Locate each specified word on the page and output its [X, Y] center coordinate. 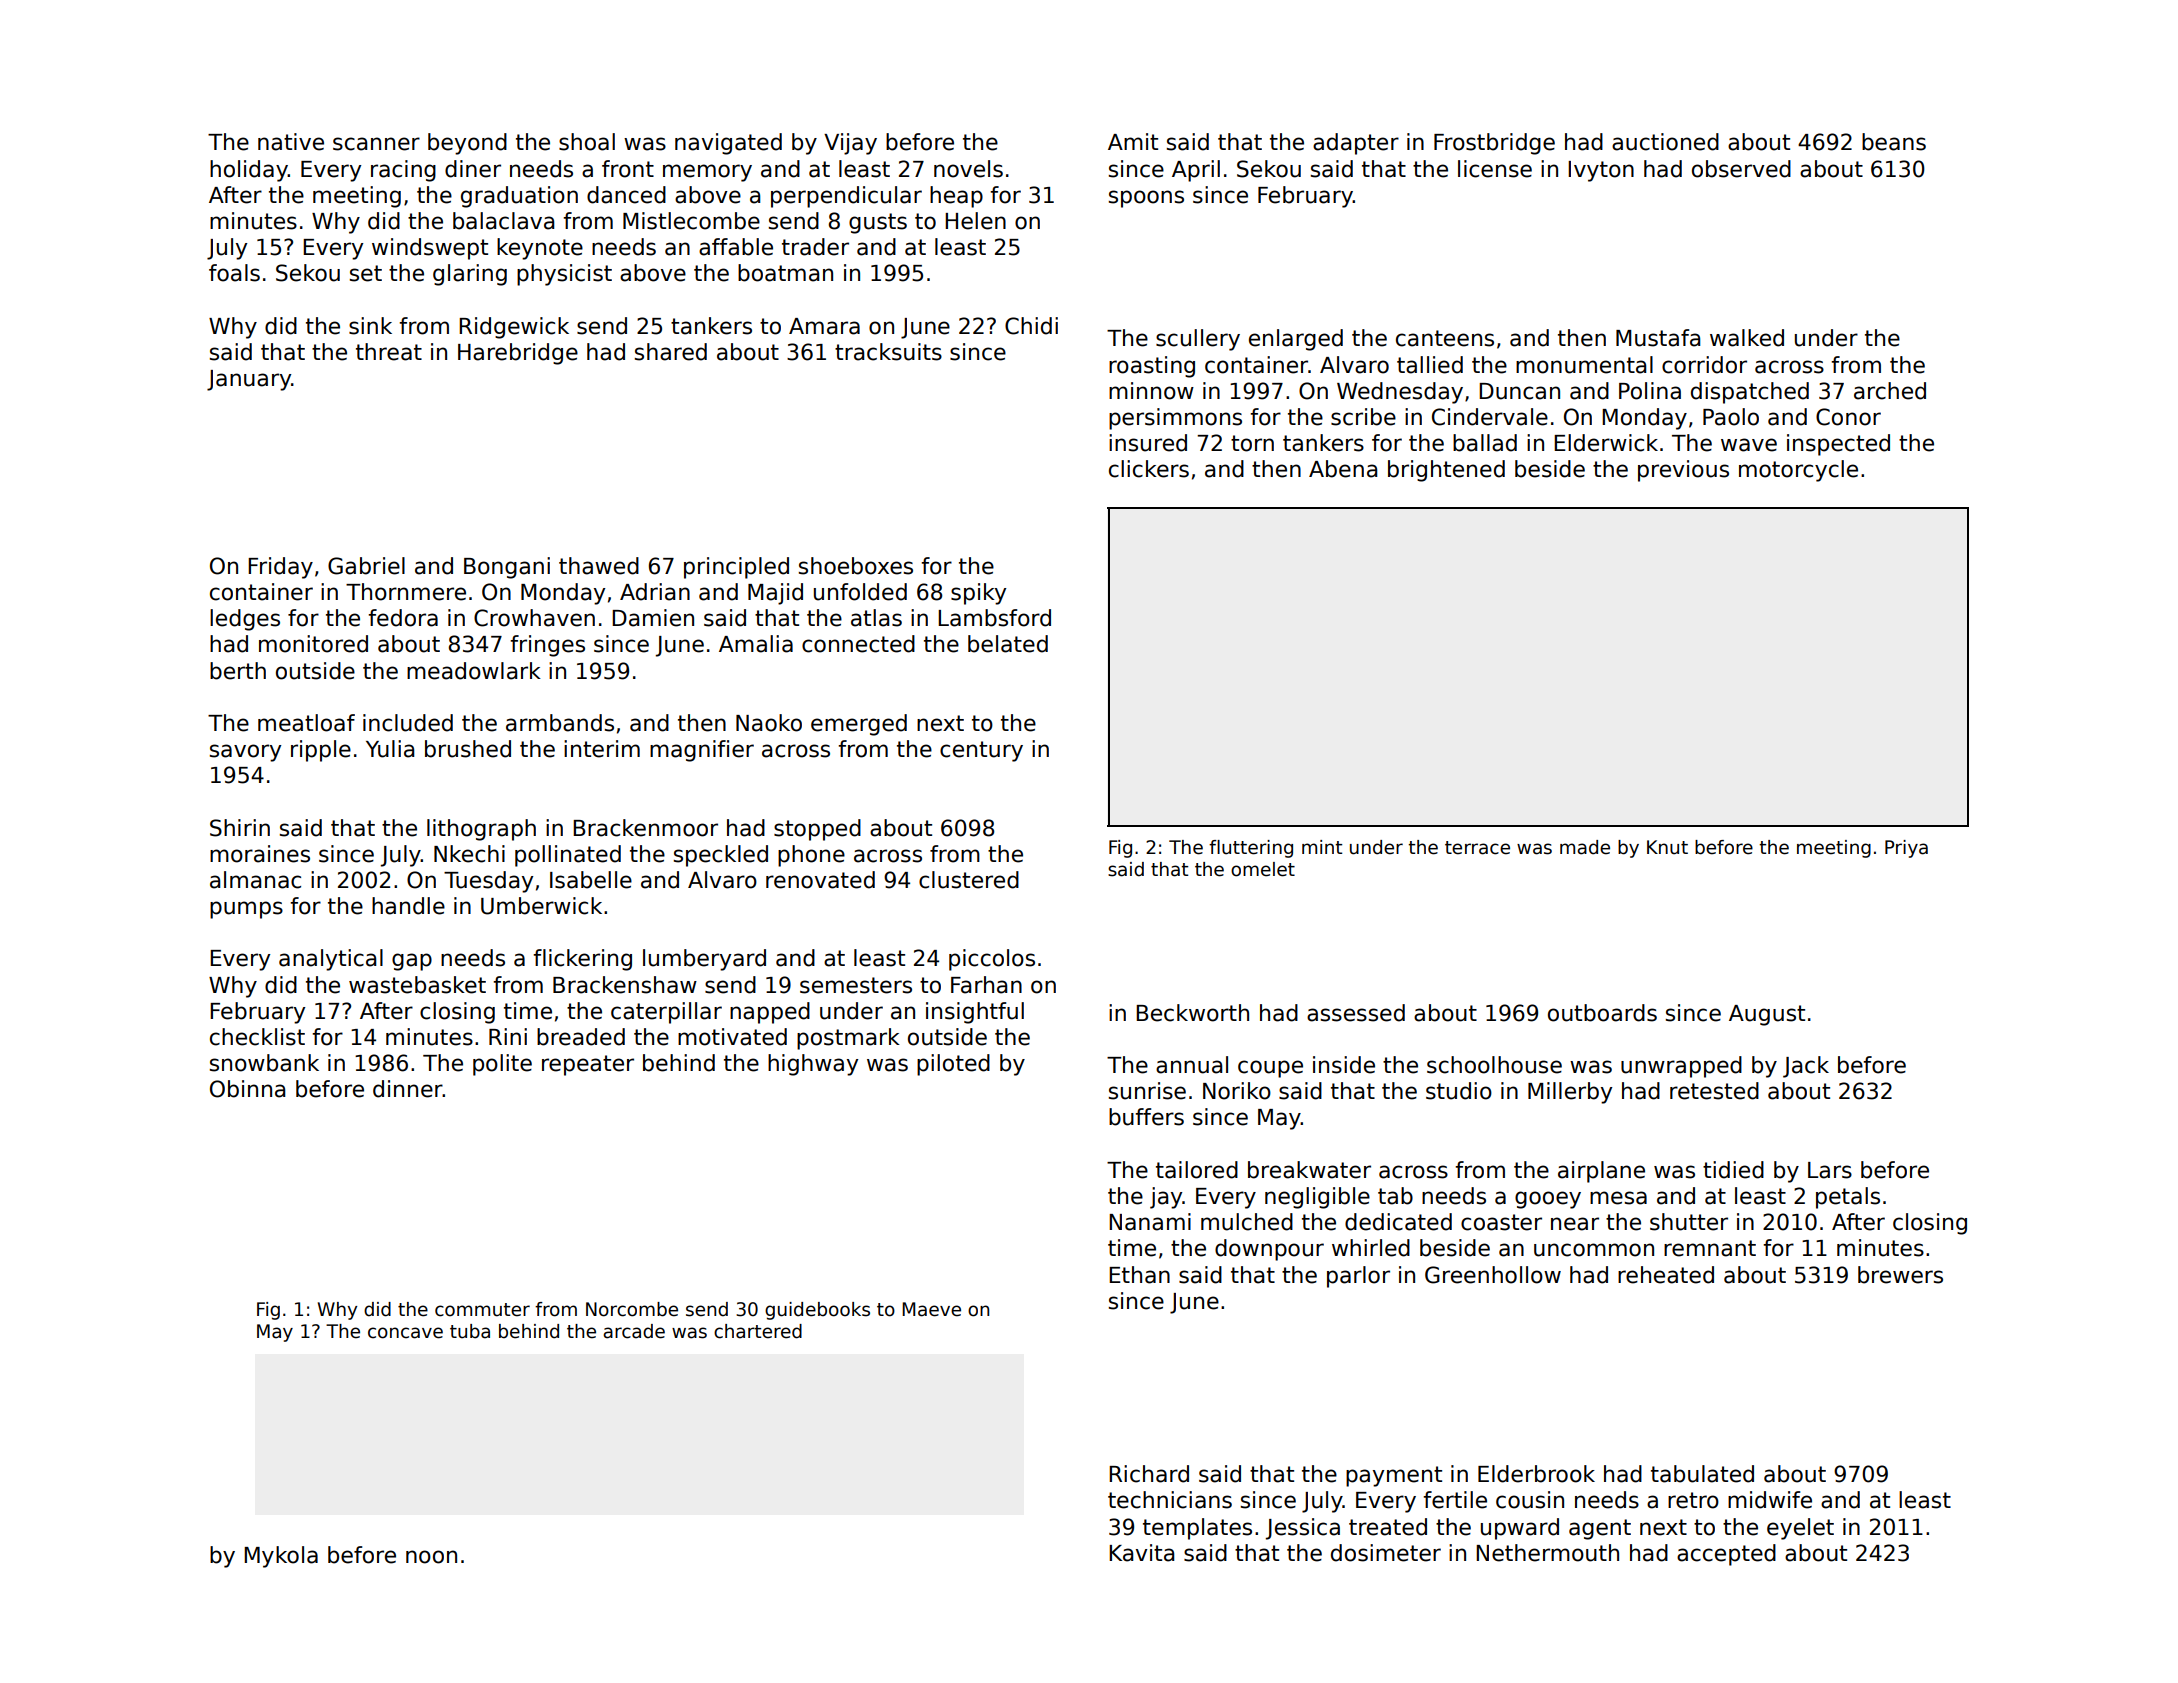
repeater [588, 1065]
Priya [1906, 849]
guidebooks [817, 1311]
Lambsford [994, 618]
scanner [376, 144]
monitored [313, 644]
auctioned [1665, 142]
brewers [1900, 1275]
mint [1322, 847]
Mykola [281, 1557]
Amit [1133, 141]
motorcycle [1798, 471]
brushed [468, 749]
